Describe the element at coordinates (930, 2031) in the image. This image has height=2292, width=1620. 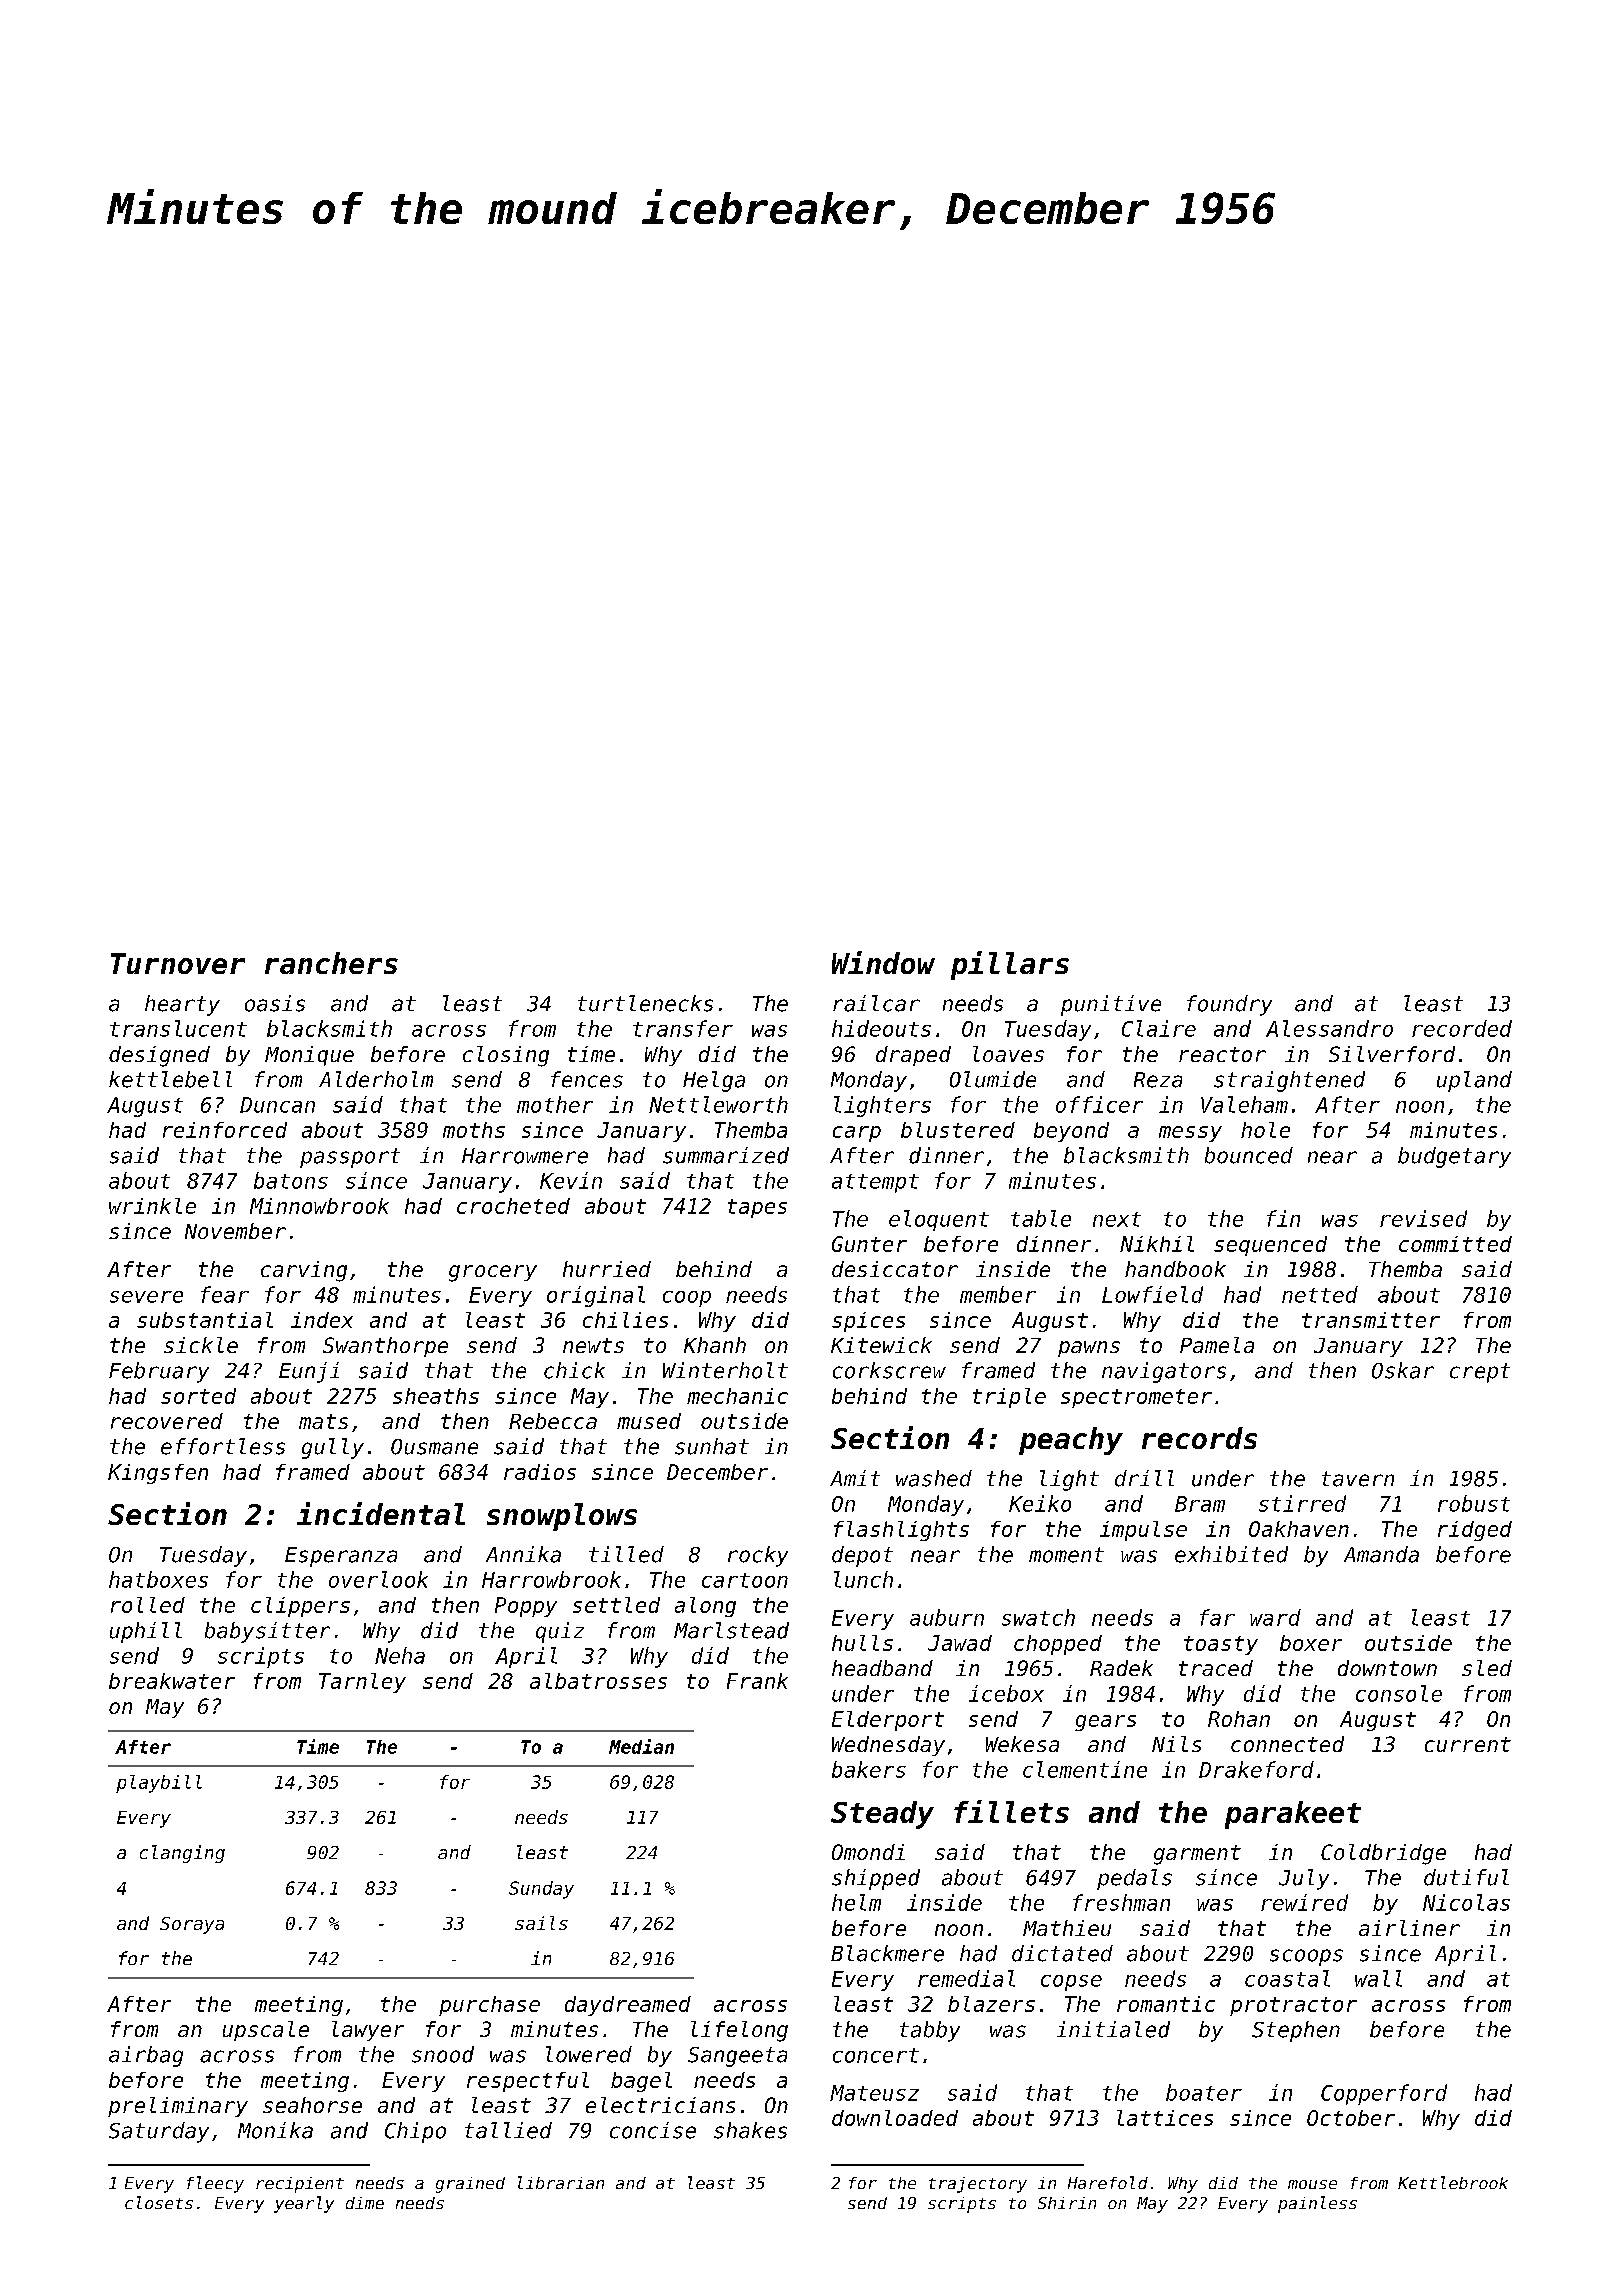
I see `tabby` at that location.
